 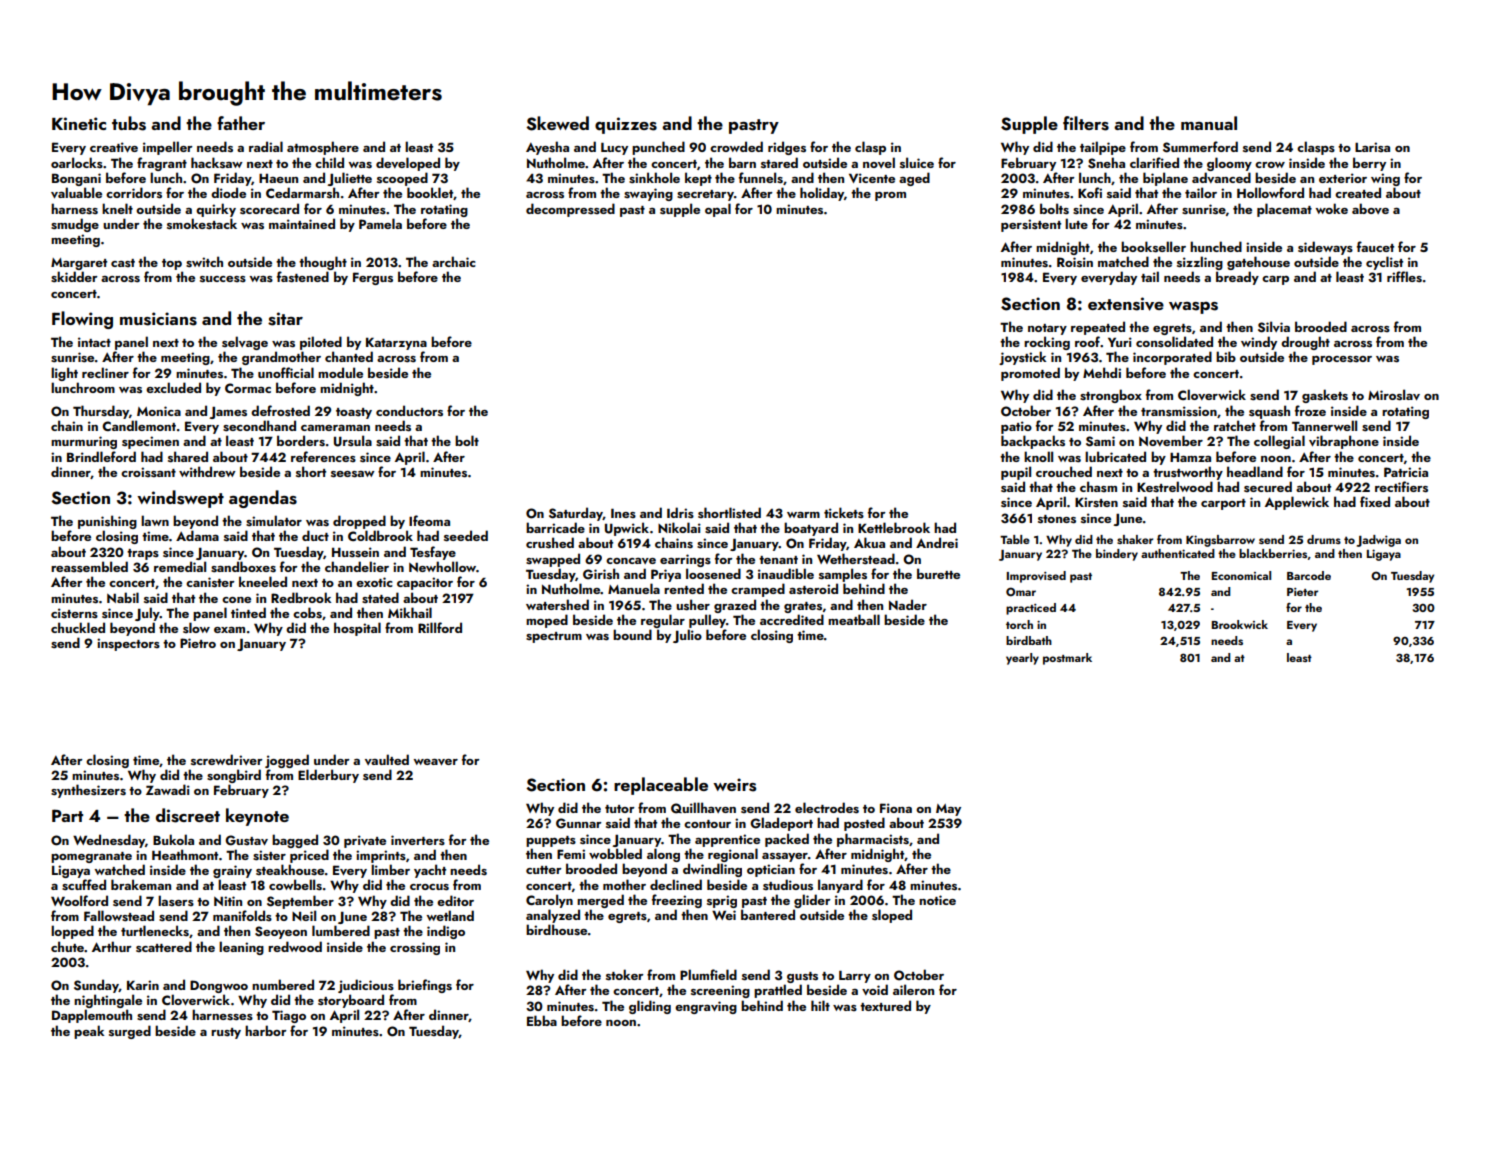 I want to click on screwdriver, so click(x=227, y=760).
